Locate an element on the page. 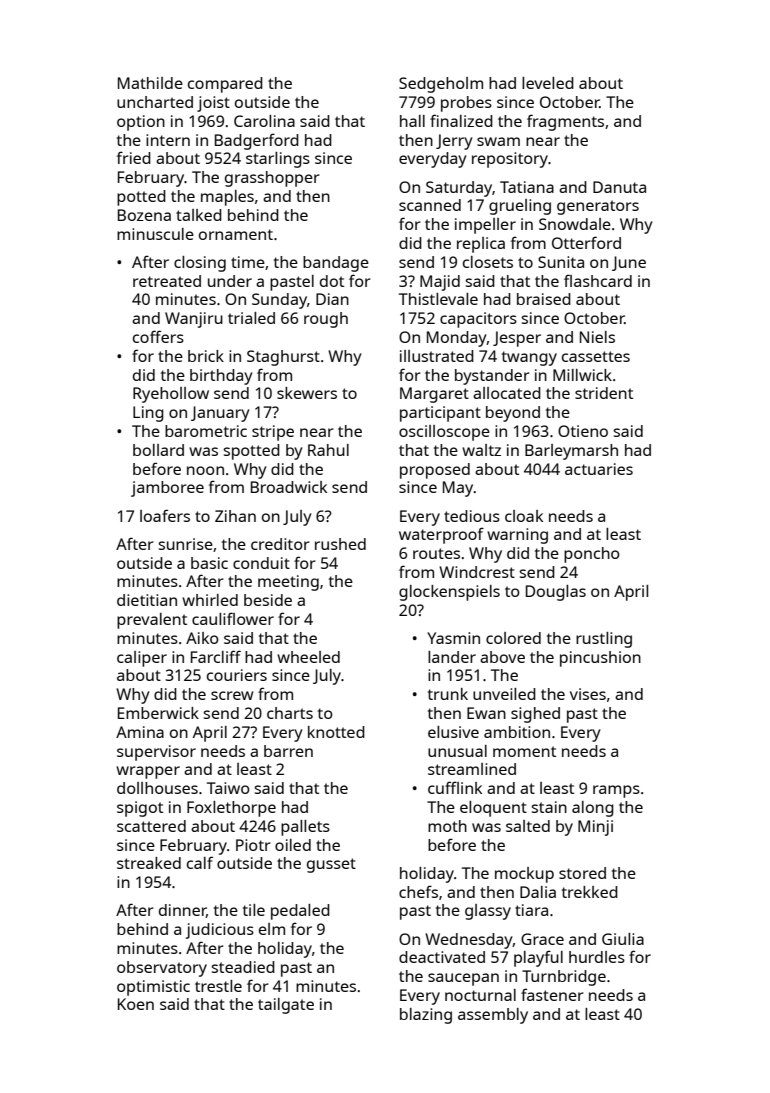 The width and height of the image is (770, 1093). chefs is located at coordinates (418, 891).
